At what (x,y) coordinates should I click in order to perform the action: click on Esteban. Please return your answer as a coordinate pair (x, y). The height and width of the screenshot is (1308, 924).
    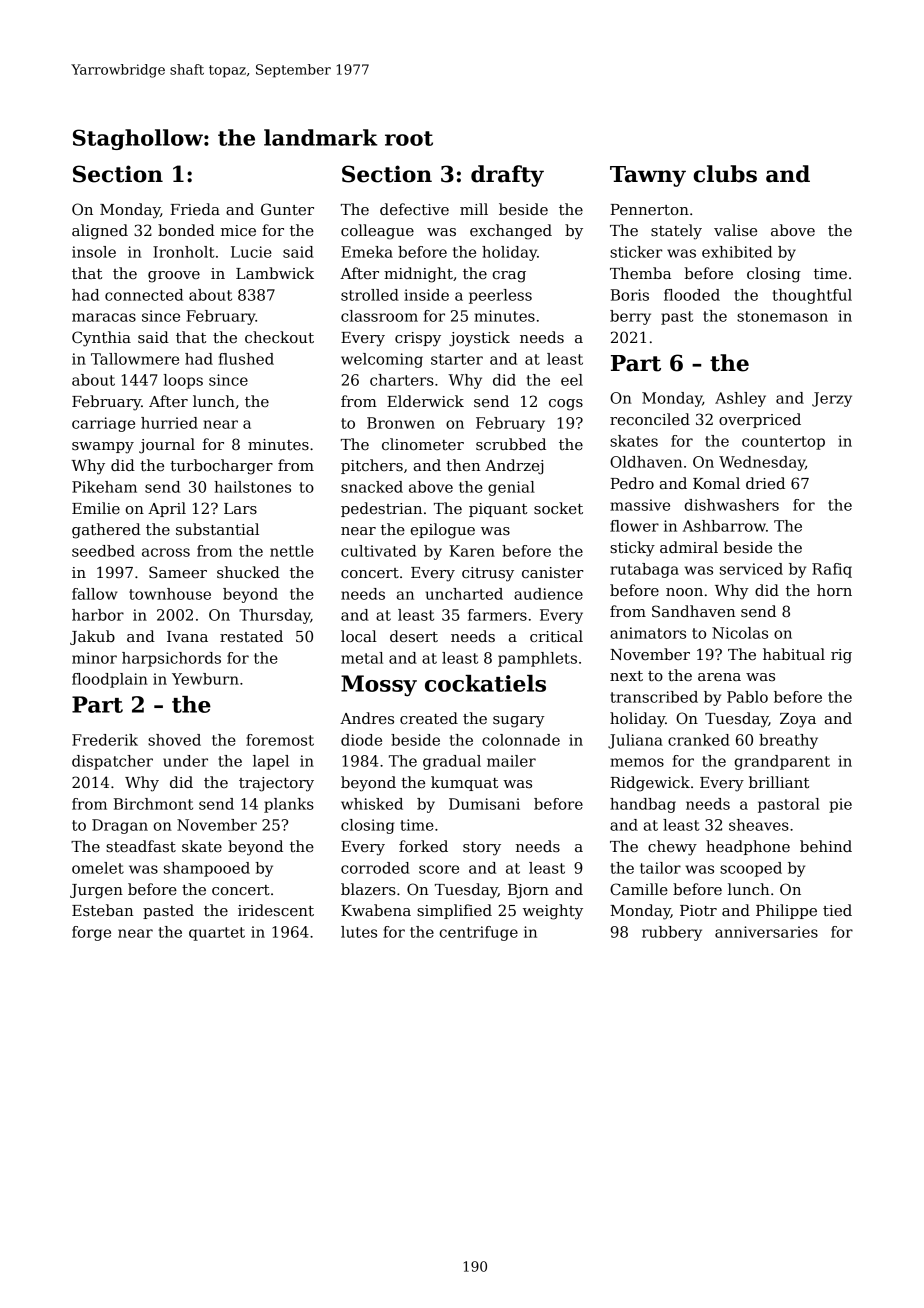
    Looking at the image, I should click on (102, 910).
